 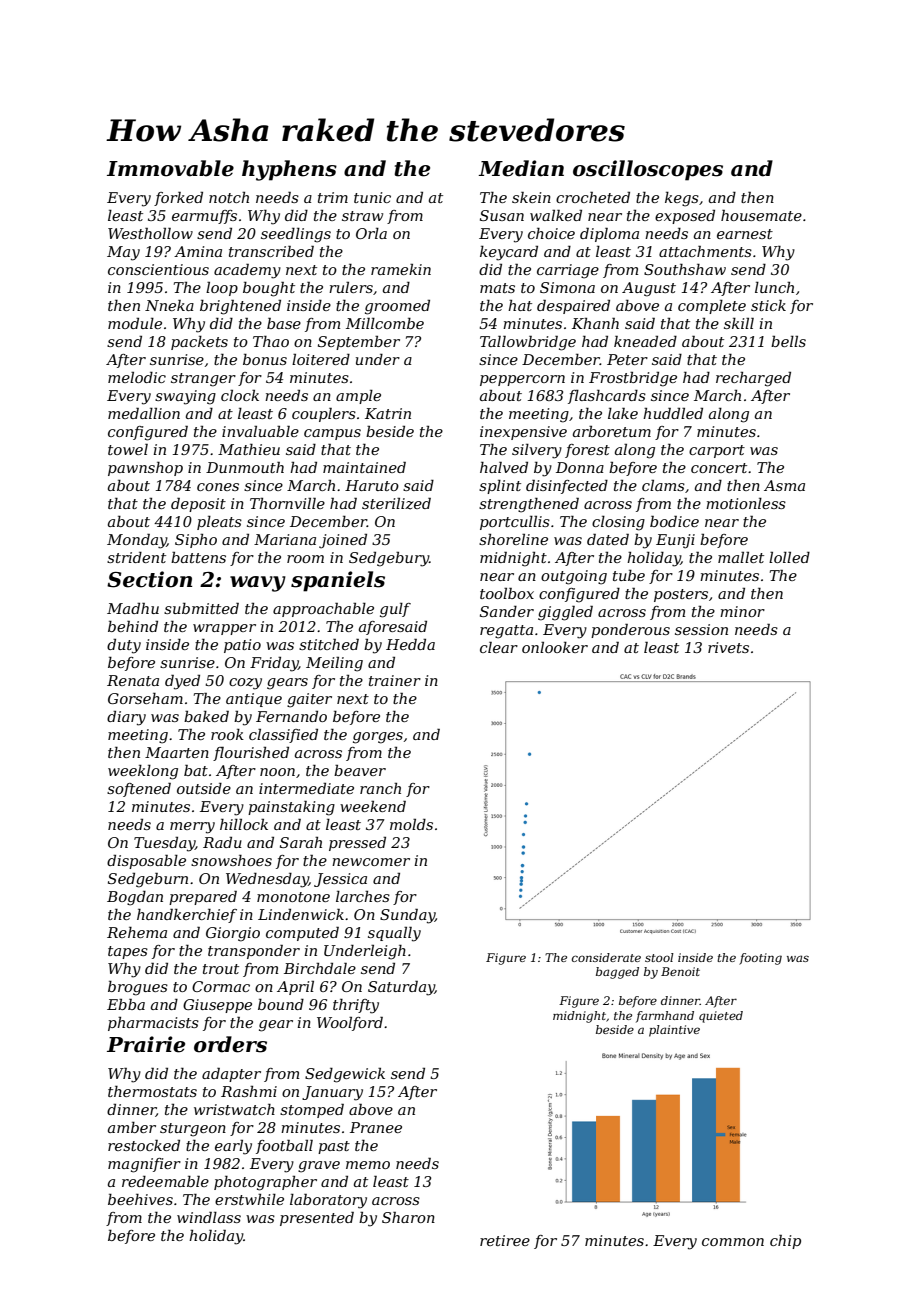 I want to click on hyphens, so click(x=289, y=170).
